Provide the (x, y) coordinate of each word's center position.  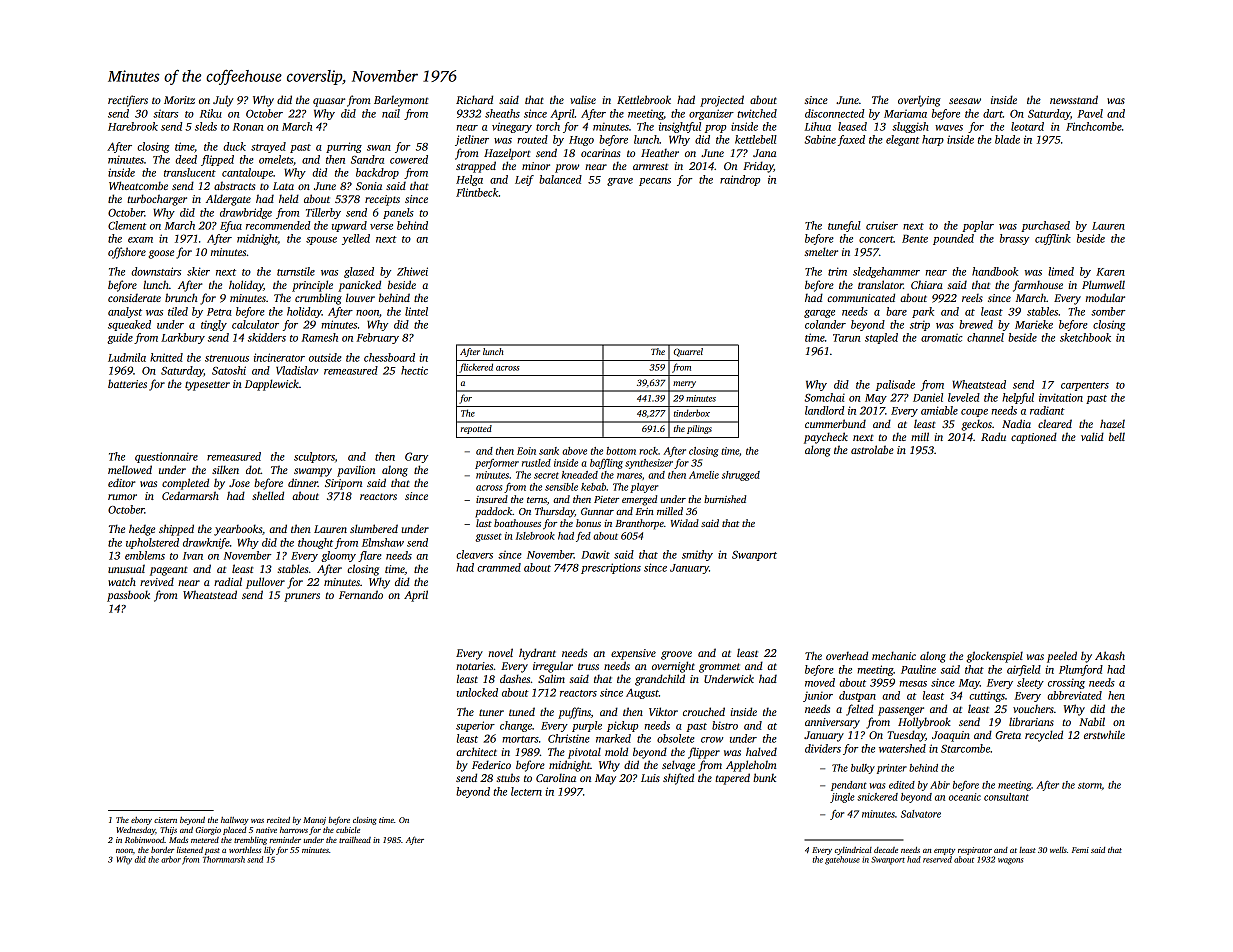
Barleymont (401, 101)
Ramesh (320, 337)
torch (548, 126)
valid (1092, 436)
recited (278, 820)
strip (920, 325)
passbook (128, 596)
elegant (903, 140)
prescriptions (611, 568)
